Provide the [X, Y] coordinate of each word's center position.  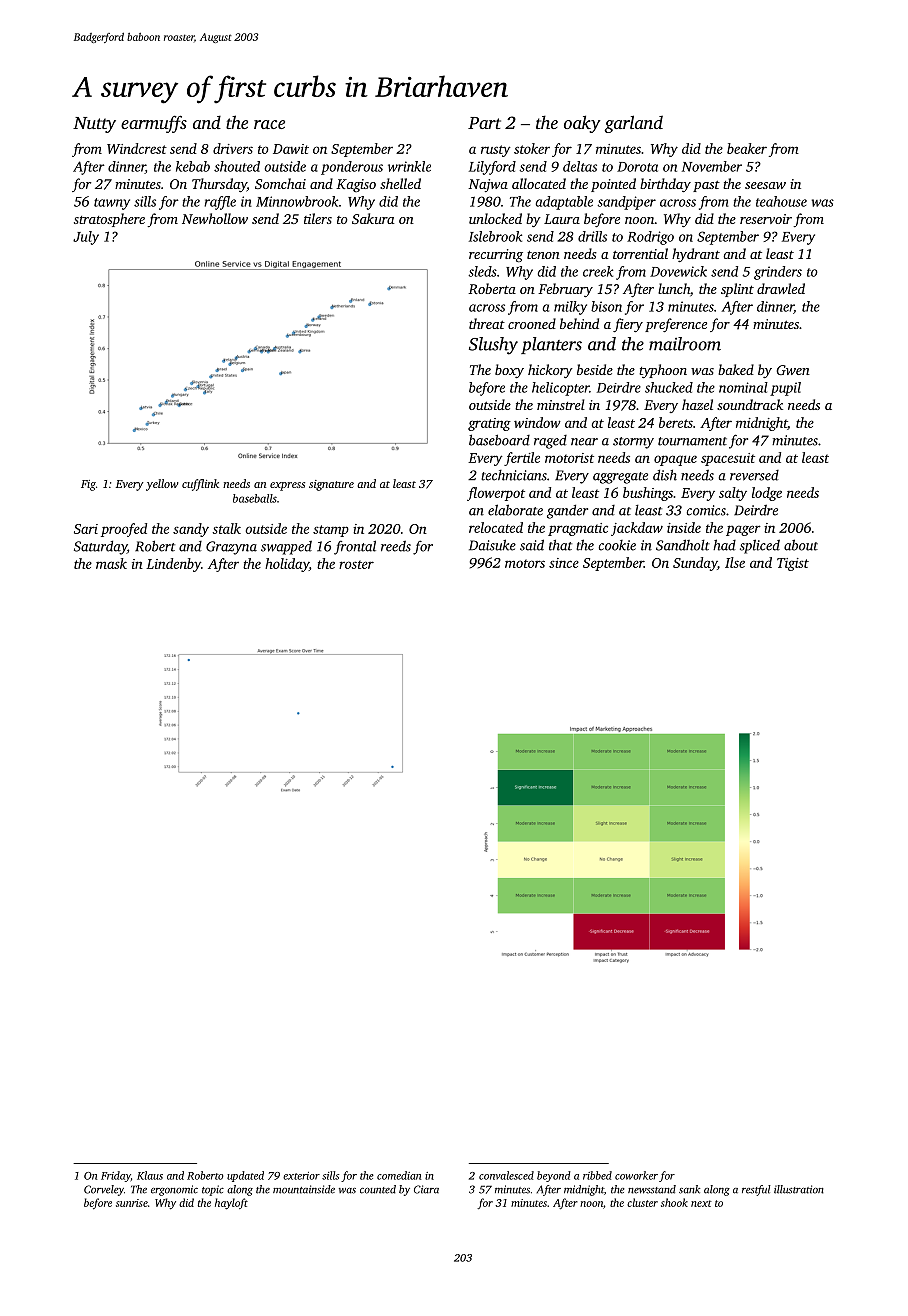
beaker [747, 148]
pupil [785, 389]
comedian [399, 1175]
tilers [318, 218]
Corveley [104, 1190]
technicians [514, 475]
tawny [112, 204]
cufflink [200, 485]
